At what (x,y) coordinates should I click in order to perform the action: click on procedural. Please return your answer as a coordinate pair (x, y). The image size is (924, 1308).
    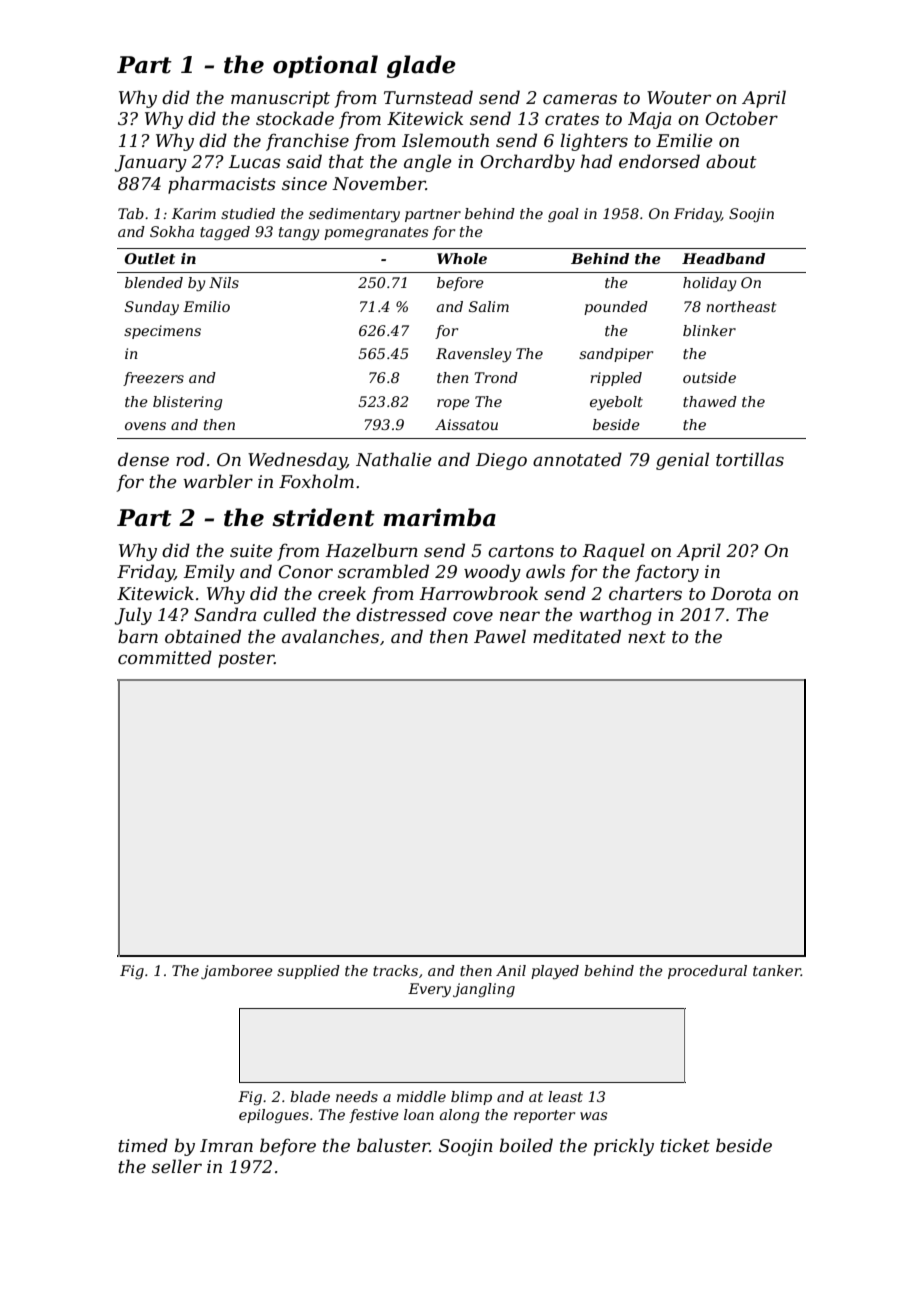
    Looking at the image, I should click on (707, 972).
